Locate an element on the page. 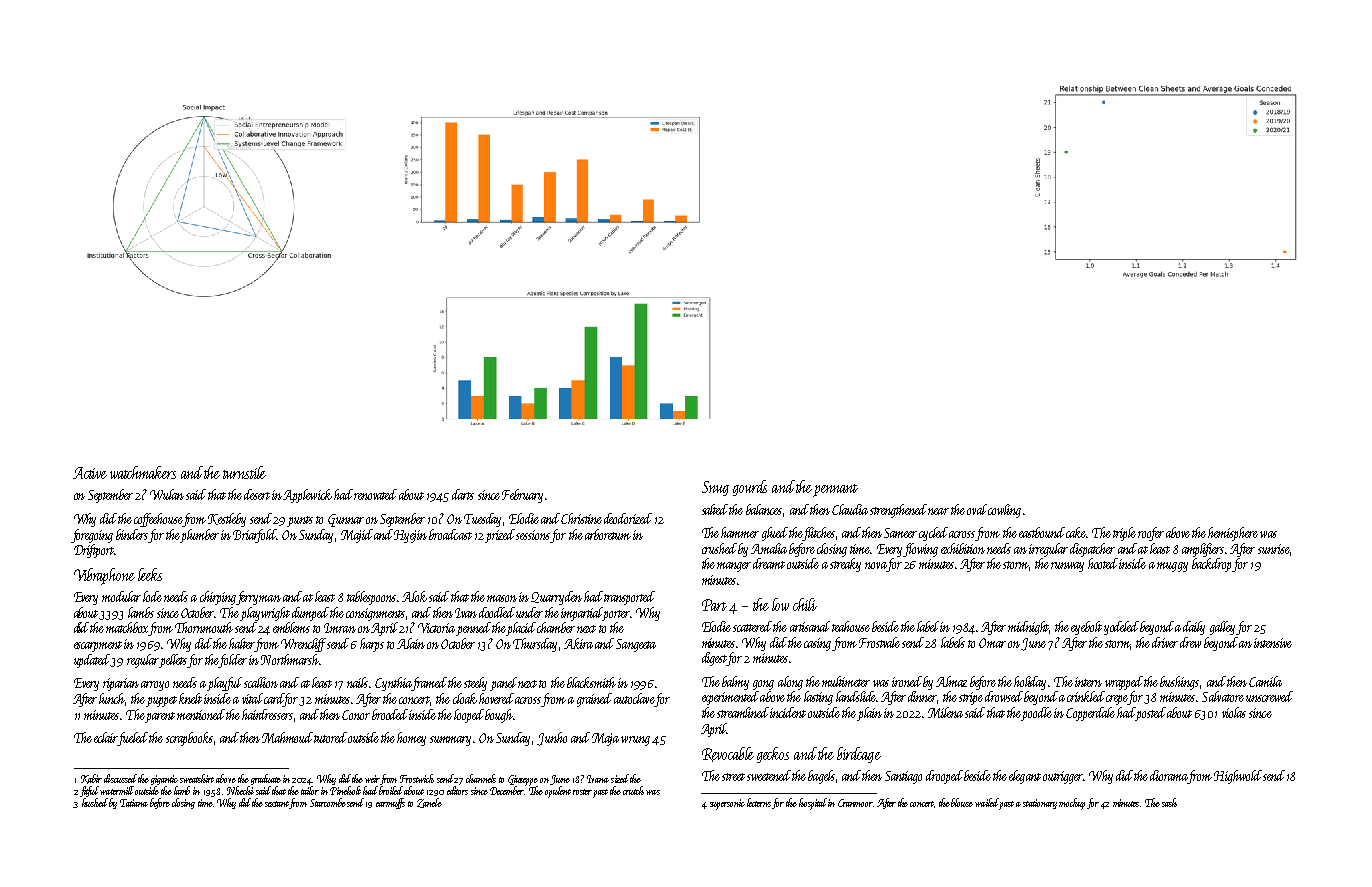 The image size is (1372, 887). foregoing is located at coordinates (92, 536).
